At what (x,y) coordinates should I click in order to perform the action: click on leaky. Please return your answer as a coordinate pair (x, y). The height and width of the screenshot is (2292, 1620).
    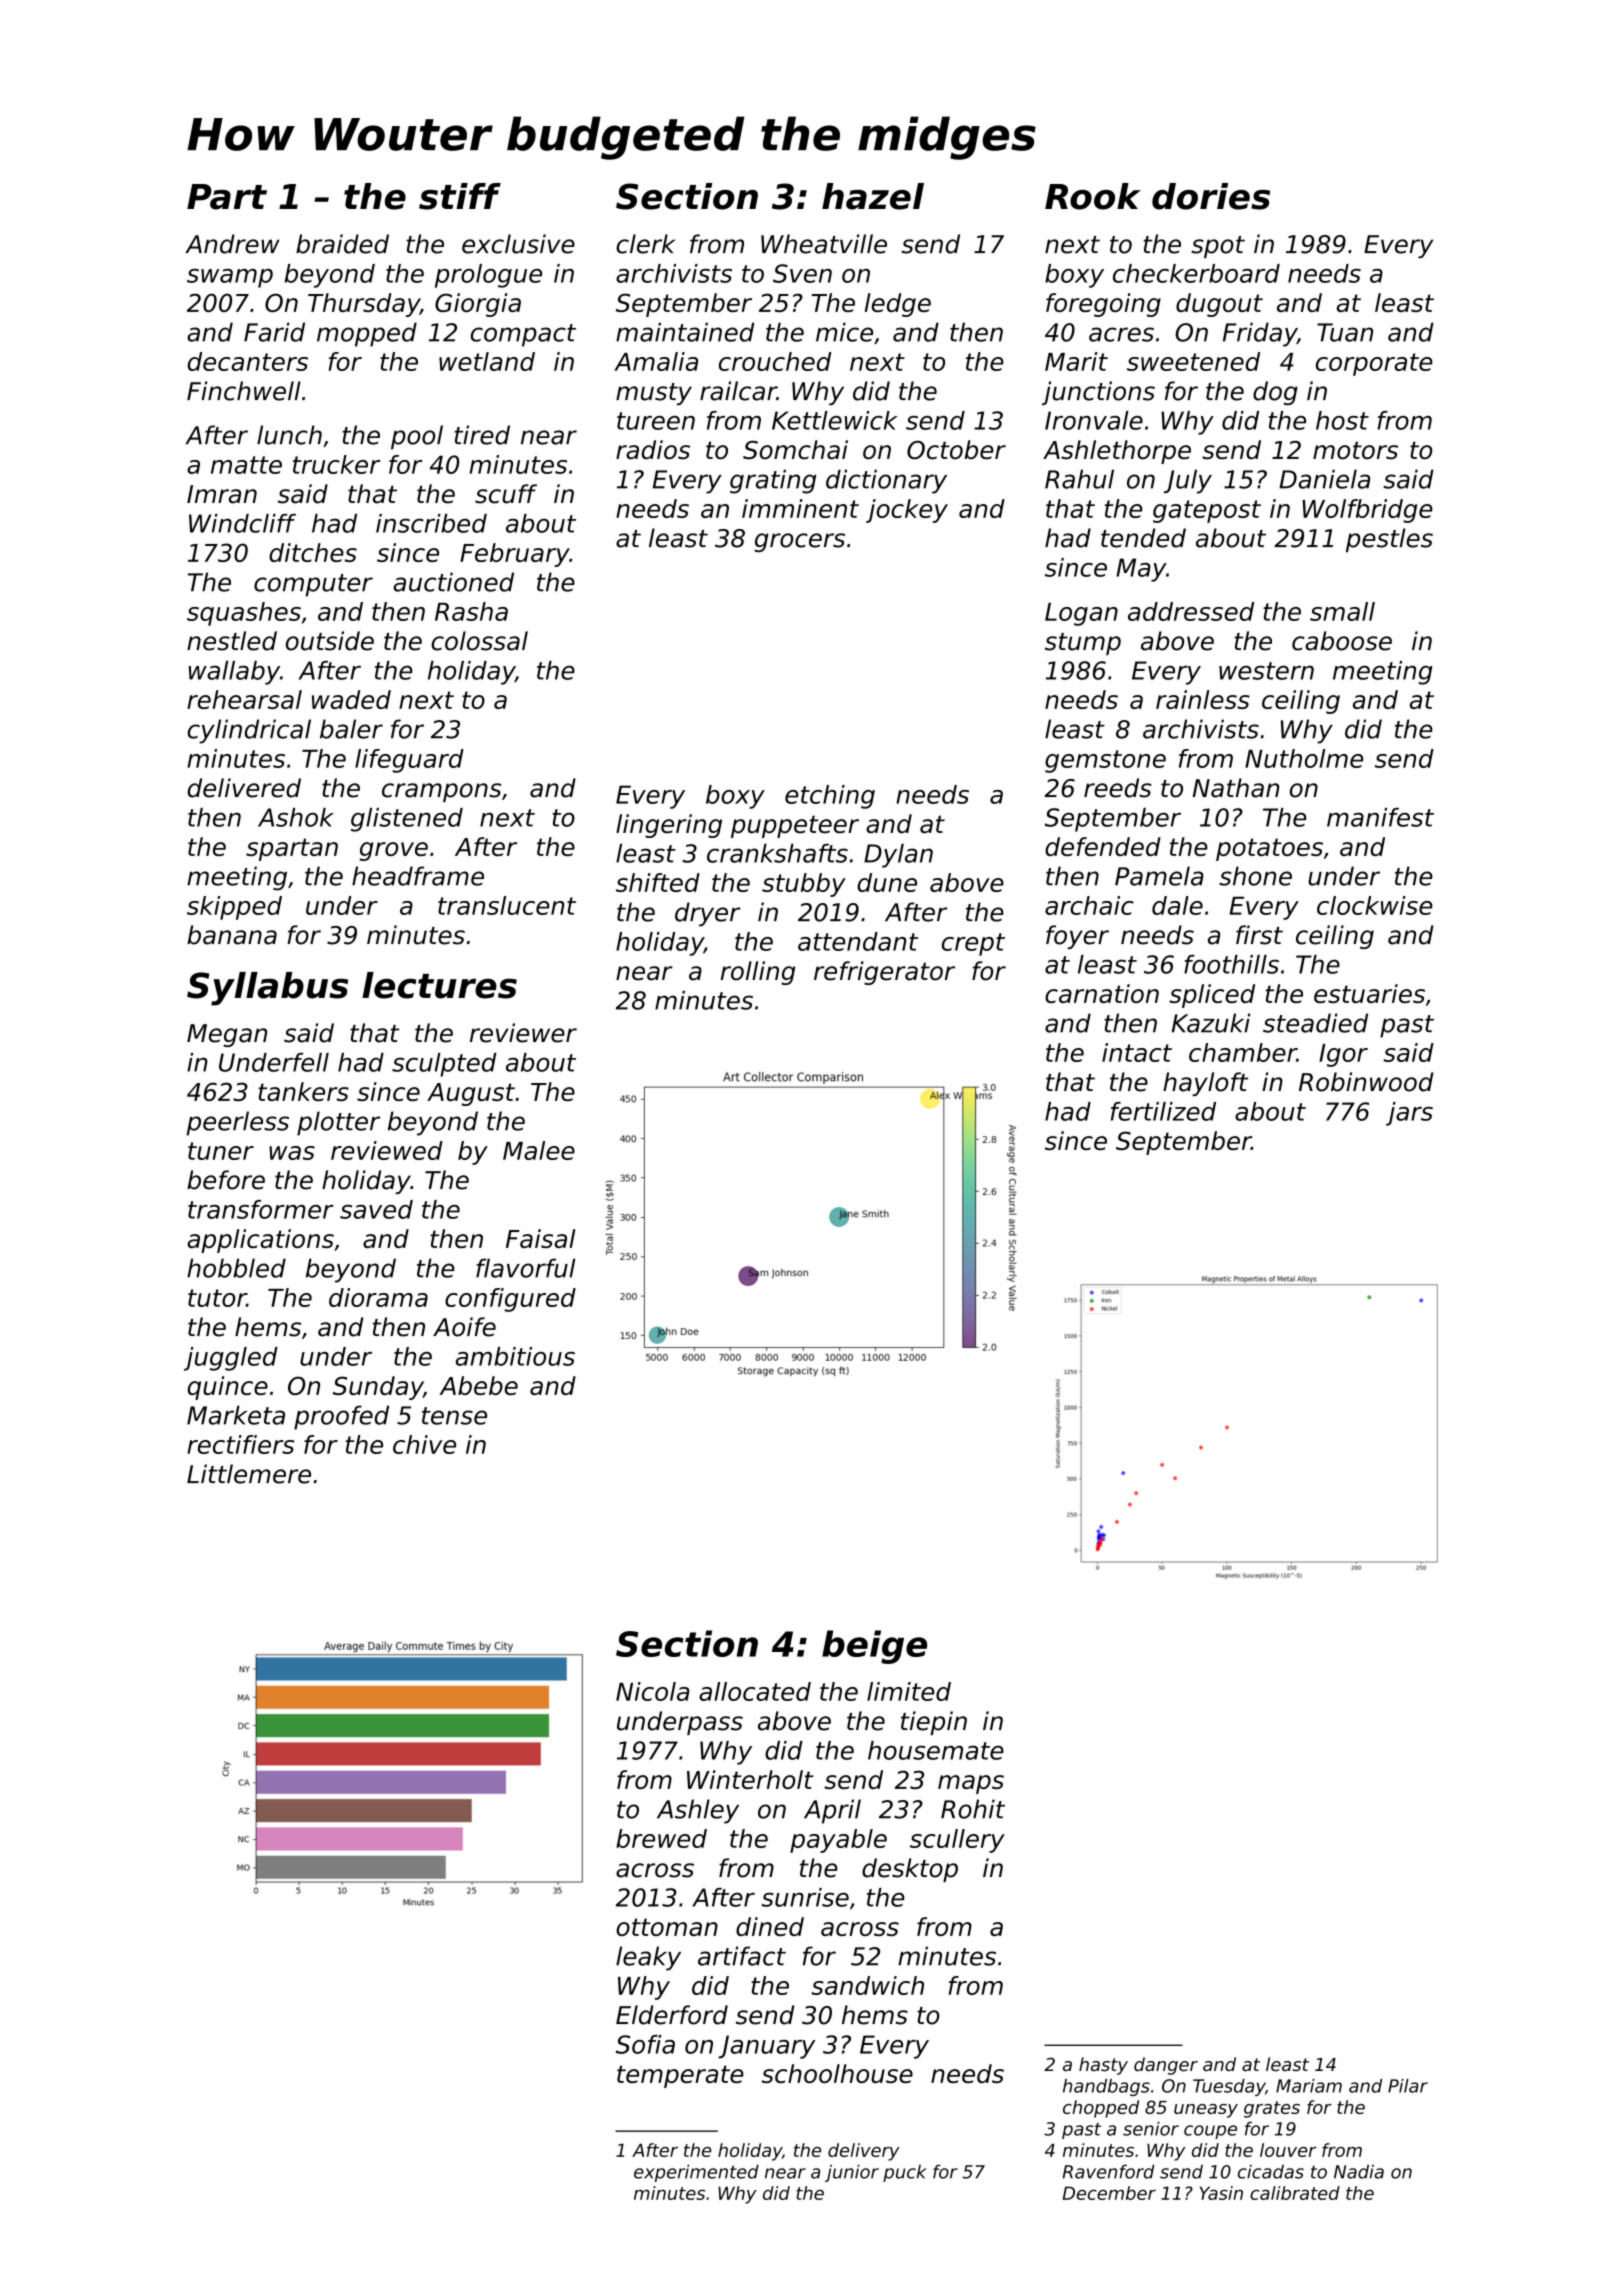
    Looking at the image, I should click on (648, 1958).
